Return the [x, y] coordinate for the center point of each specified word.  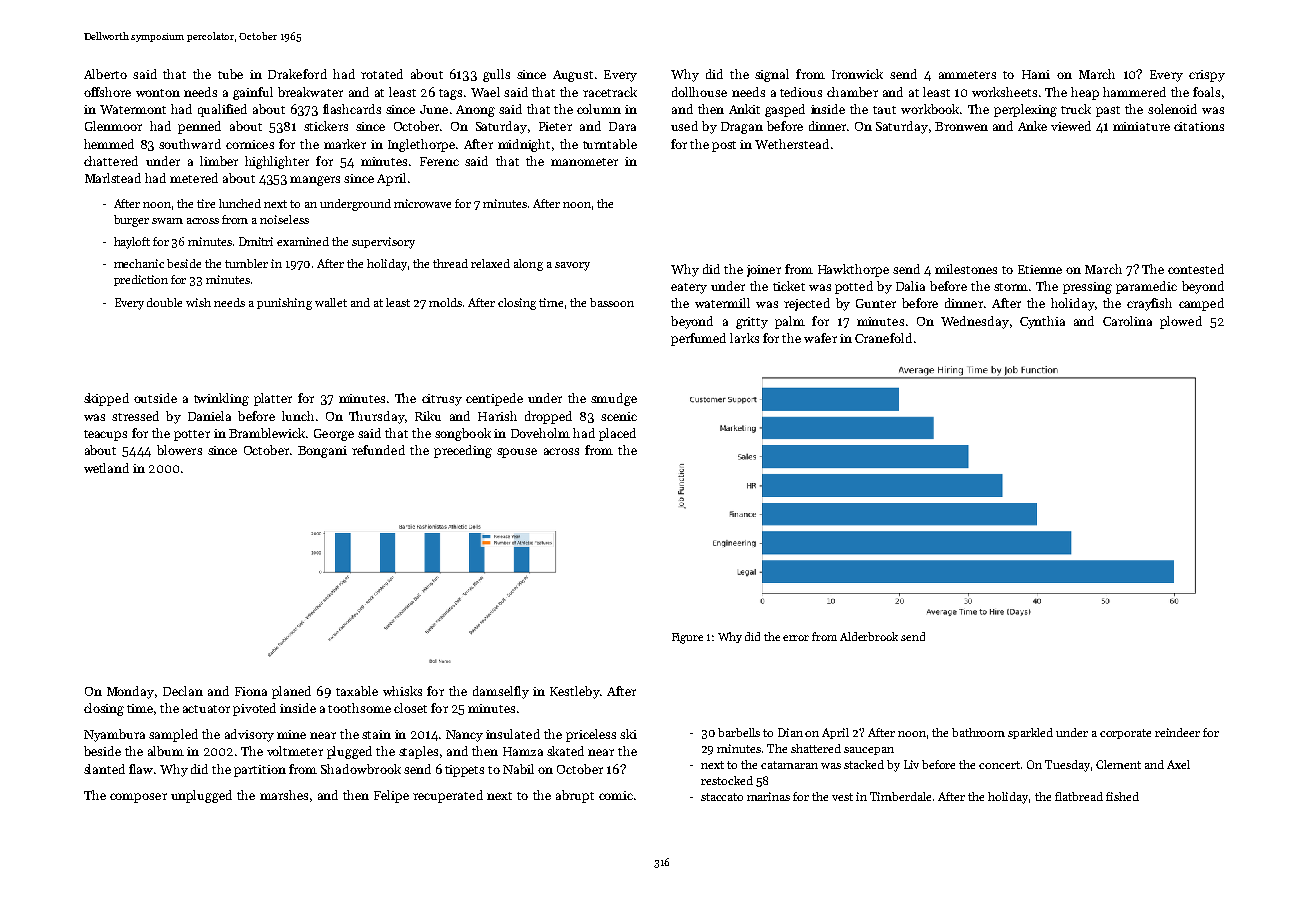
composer [138, 798]
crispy [1207, 76]
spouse [517, 453]
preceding [463, 451]
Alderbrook [869, 636]
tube [230, 74]
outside [155, 398]
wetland [106, 468]
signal [772, 75]
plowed [1181, 322]
